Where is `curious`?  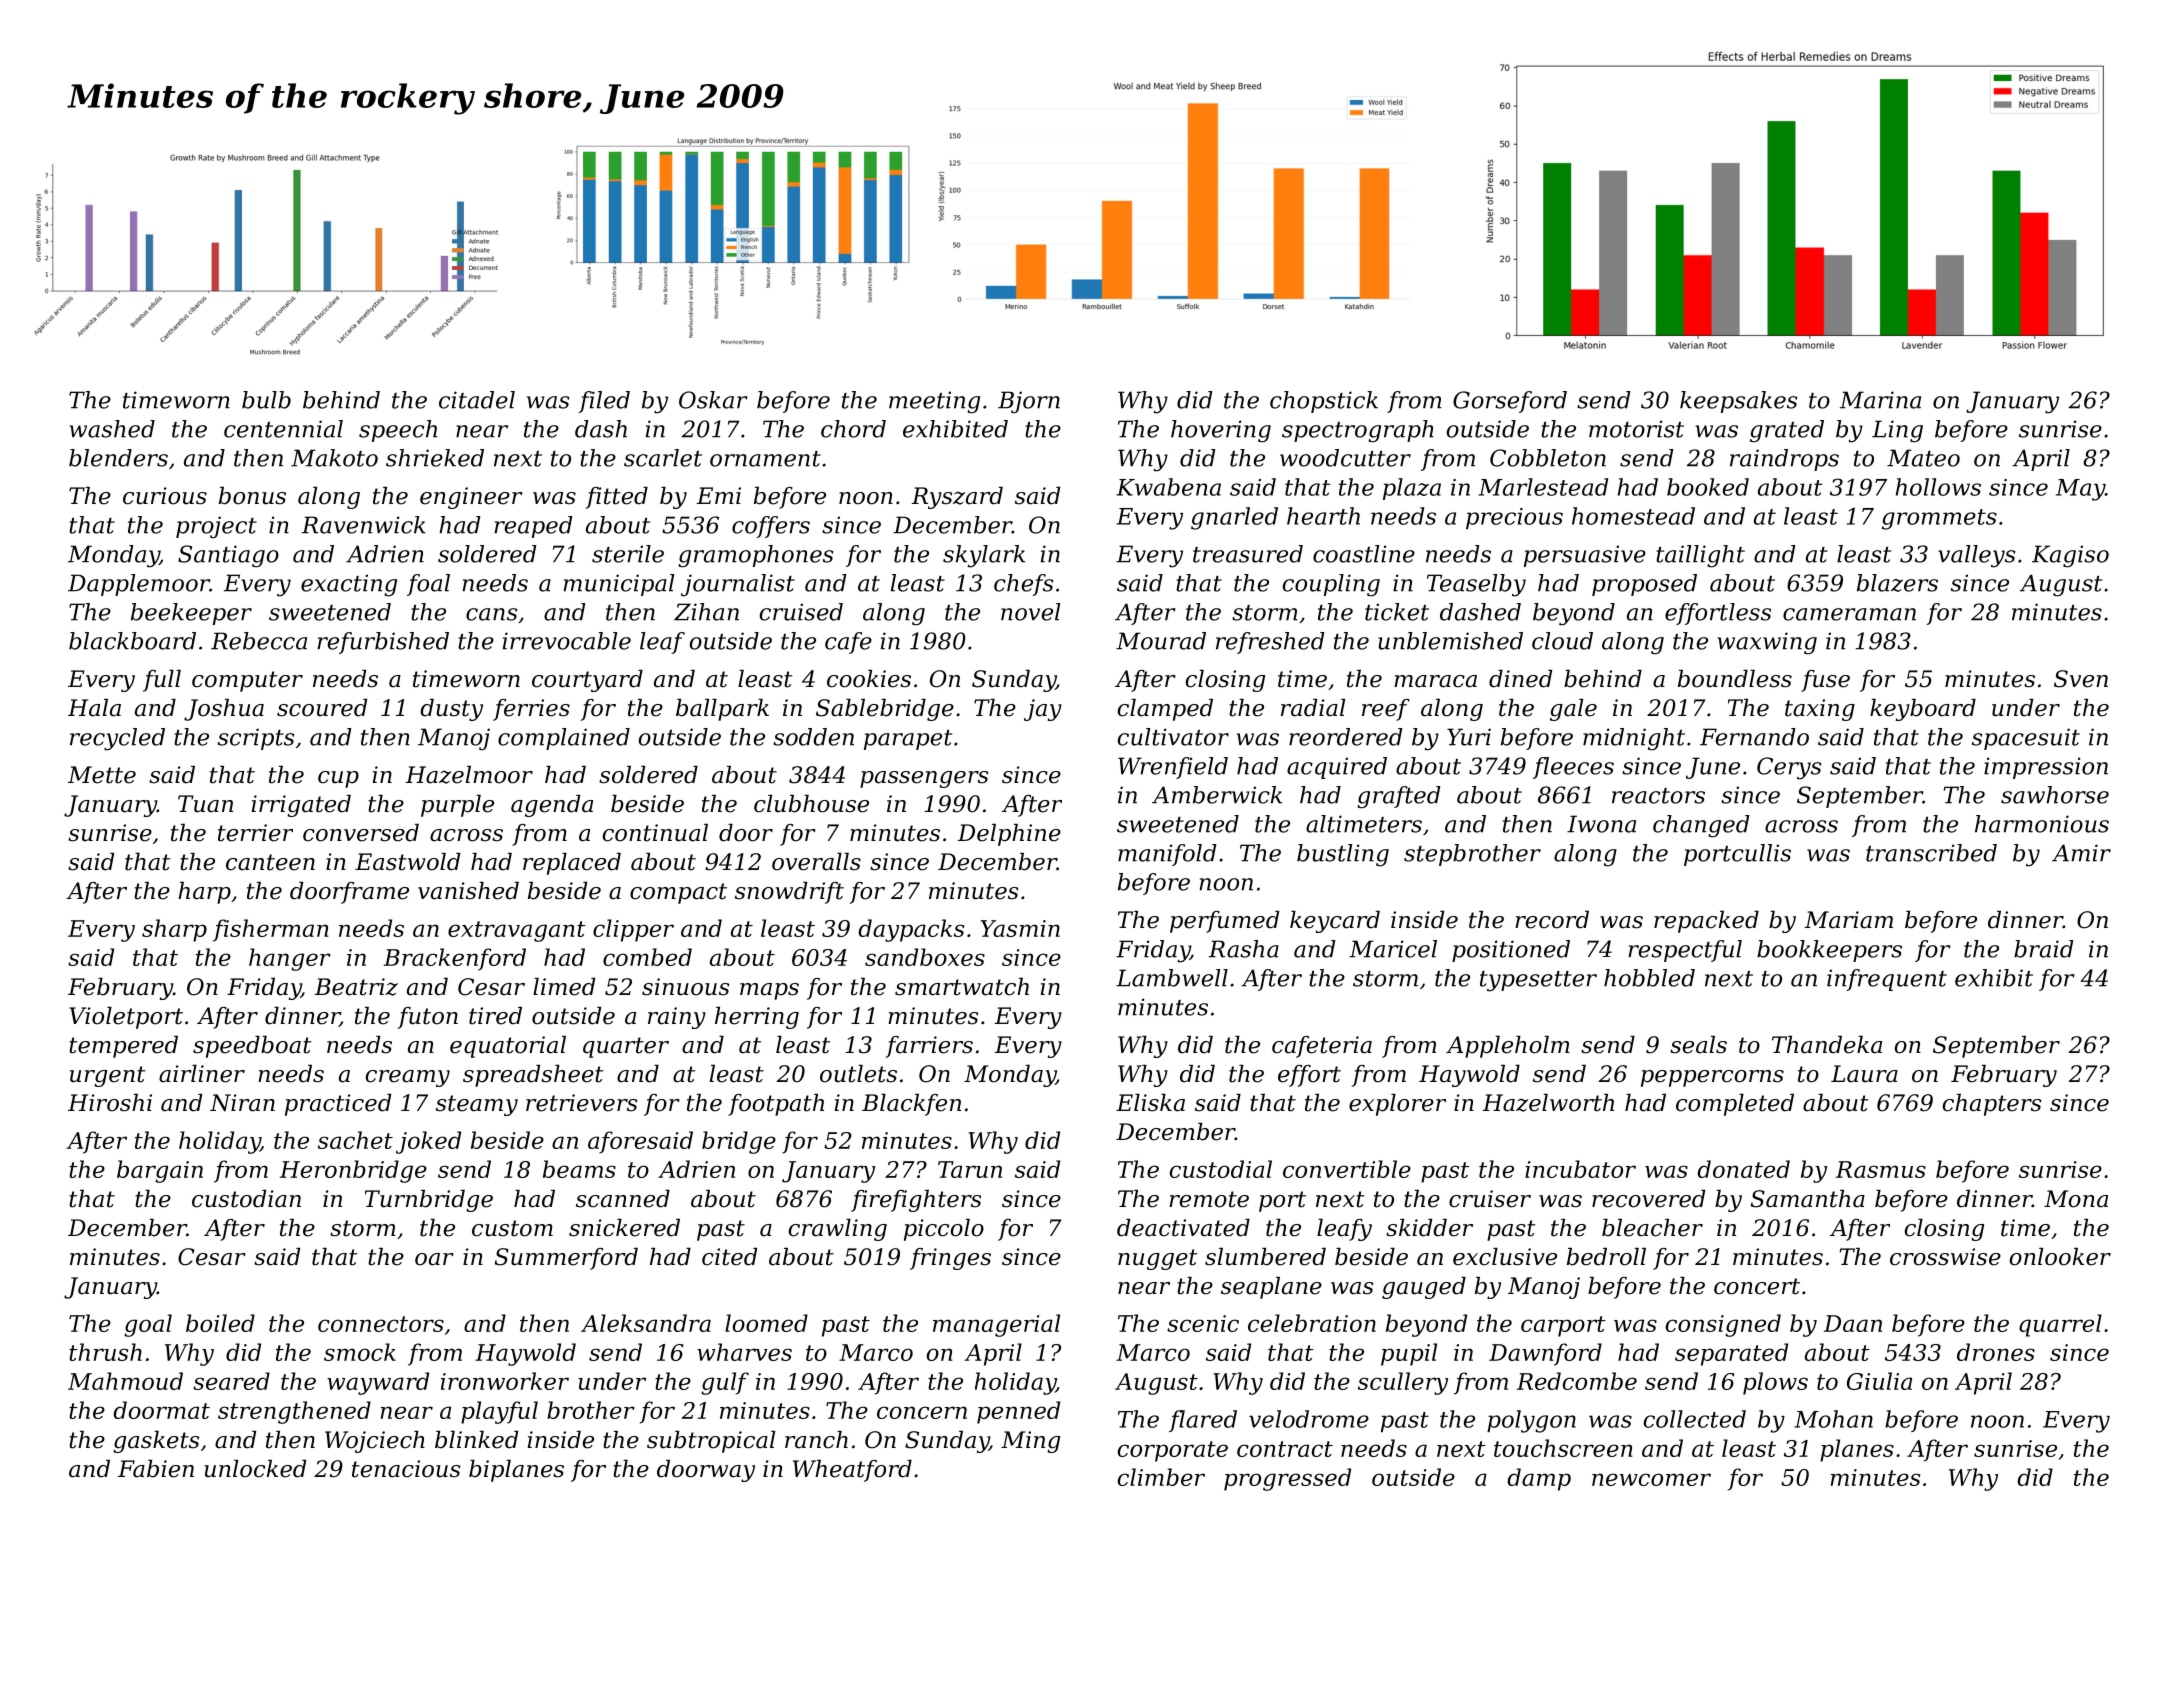
curious is located at coordinates (165, 496).
